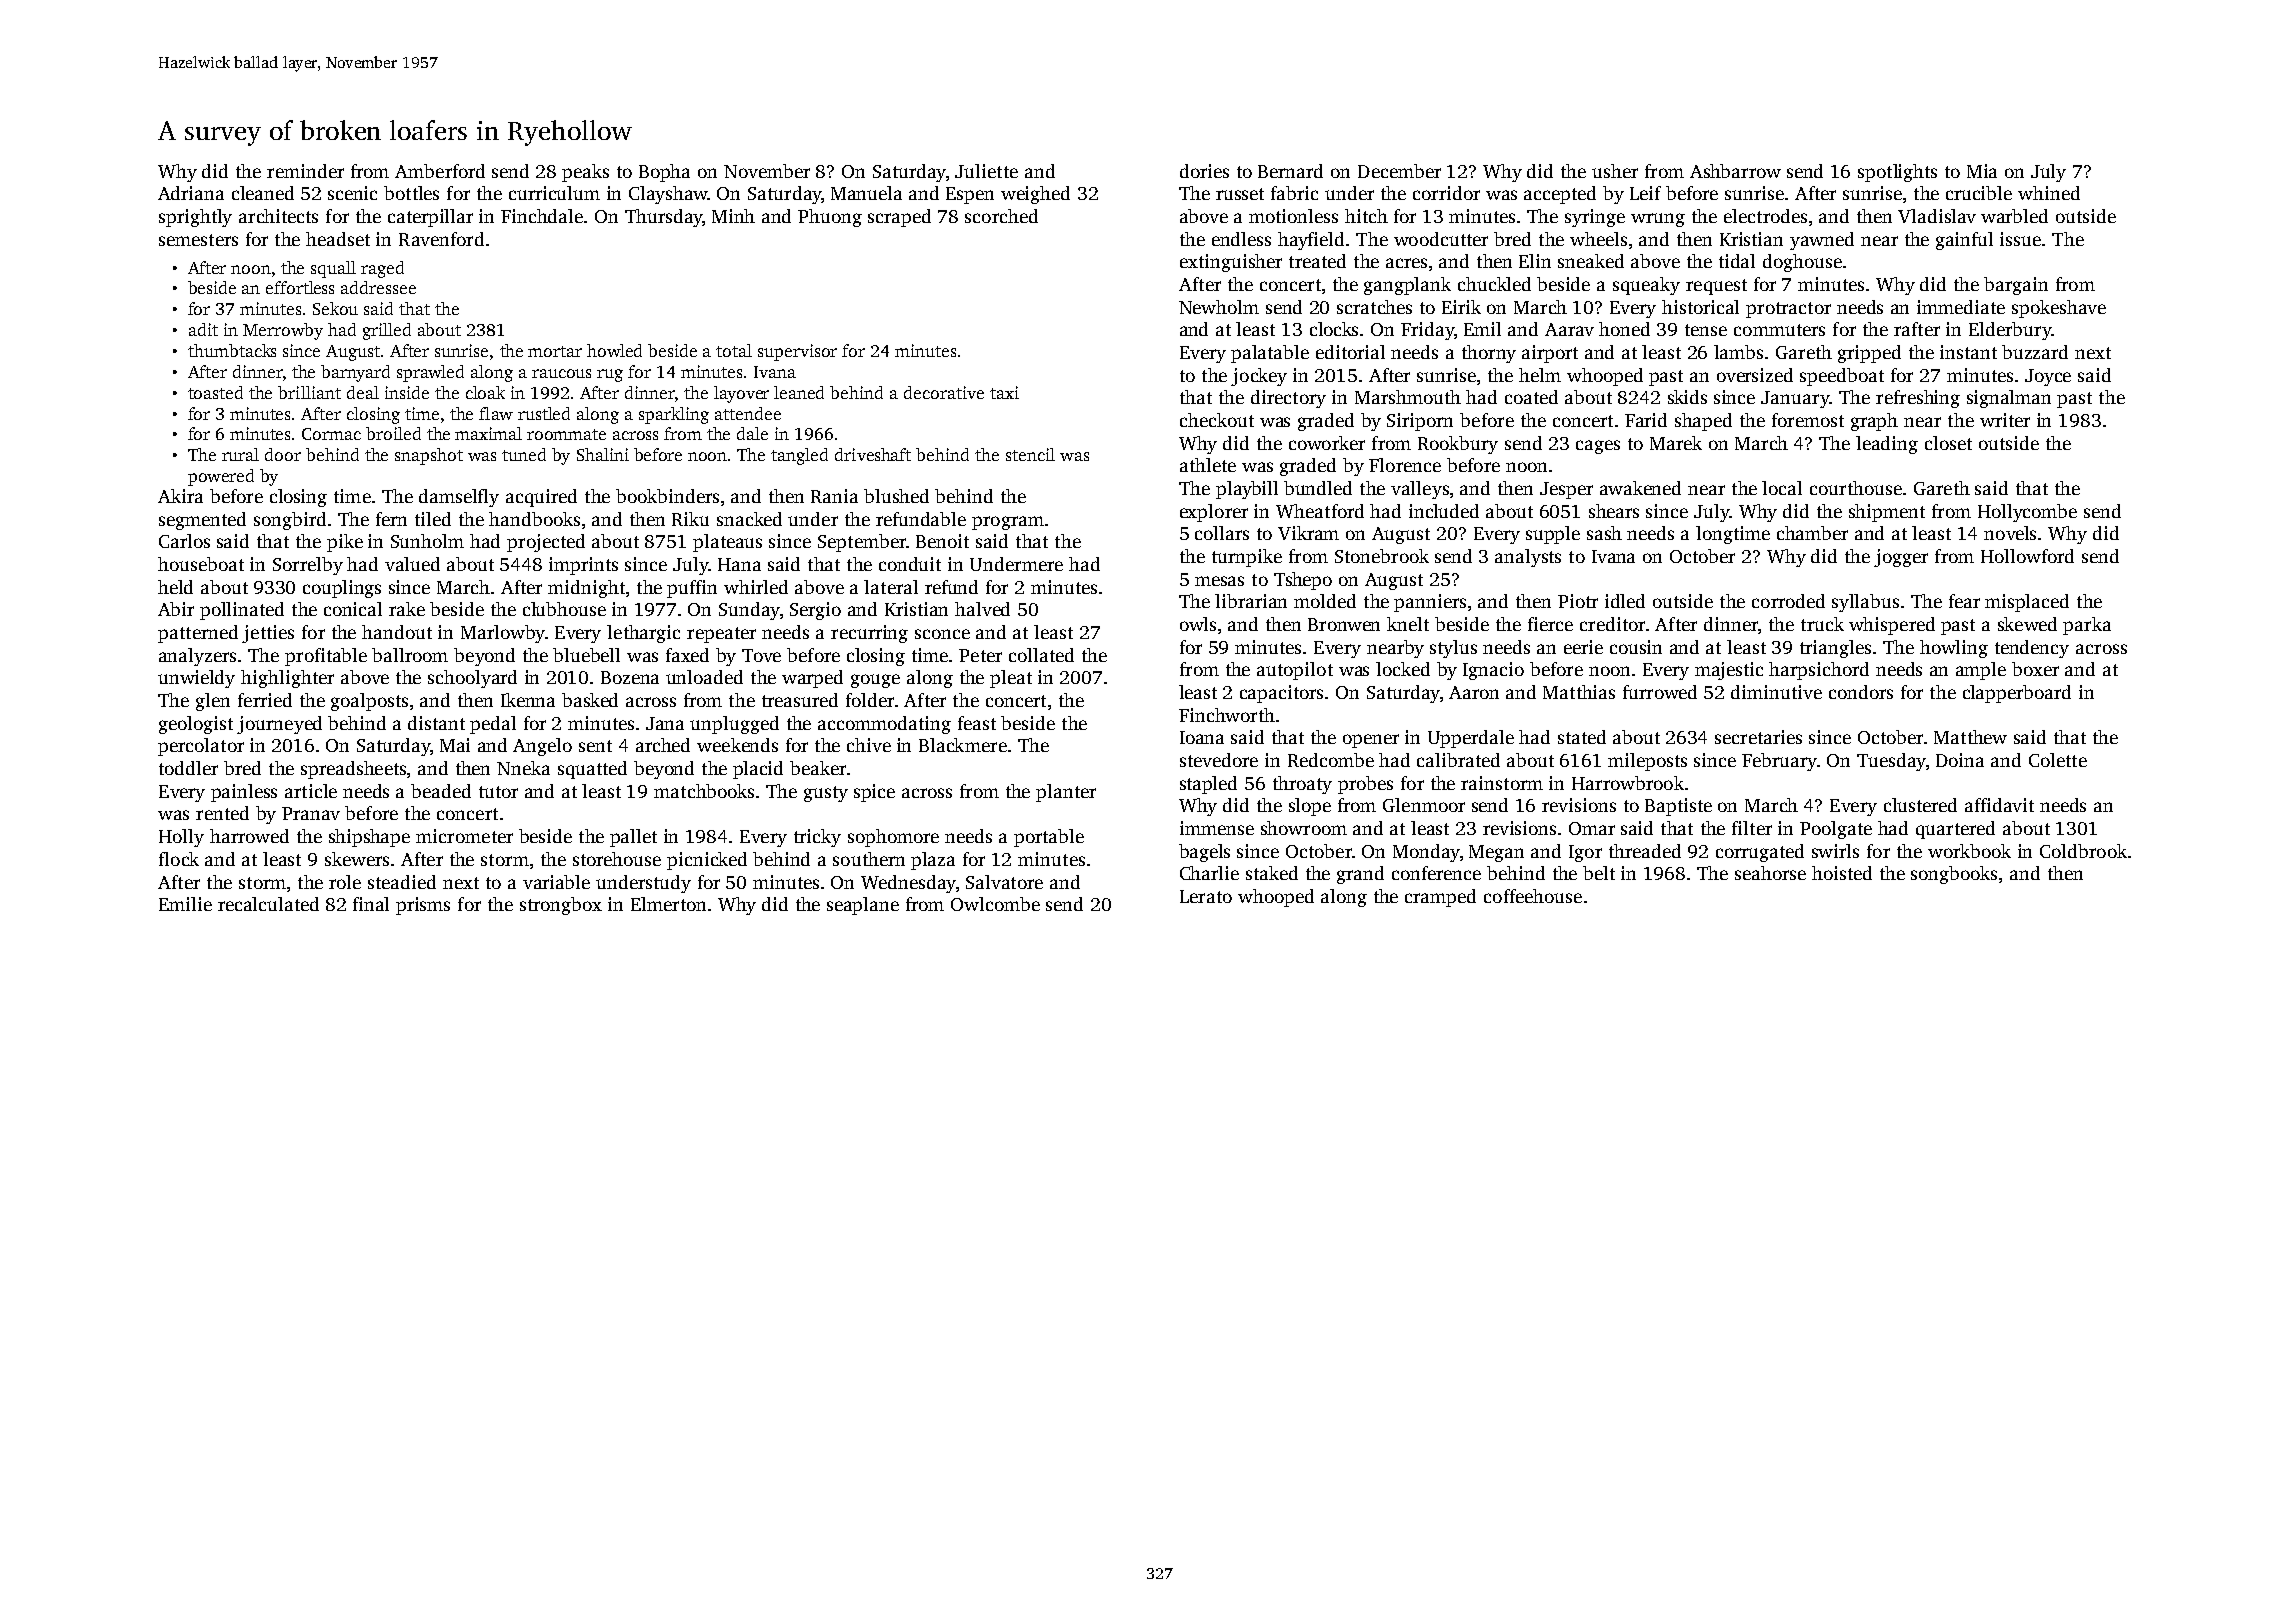 The height and width of the screenshot is (1620, 2292). What do you see at coordinates (184, 541) in the screenshot?
I see `Carlos` at bounding box center [184, 541].
